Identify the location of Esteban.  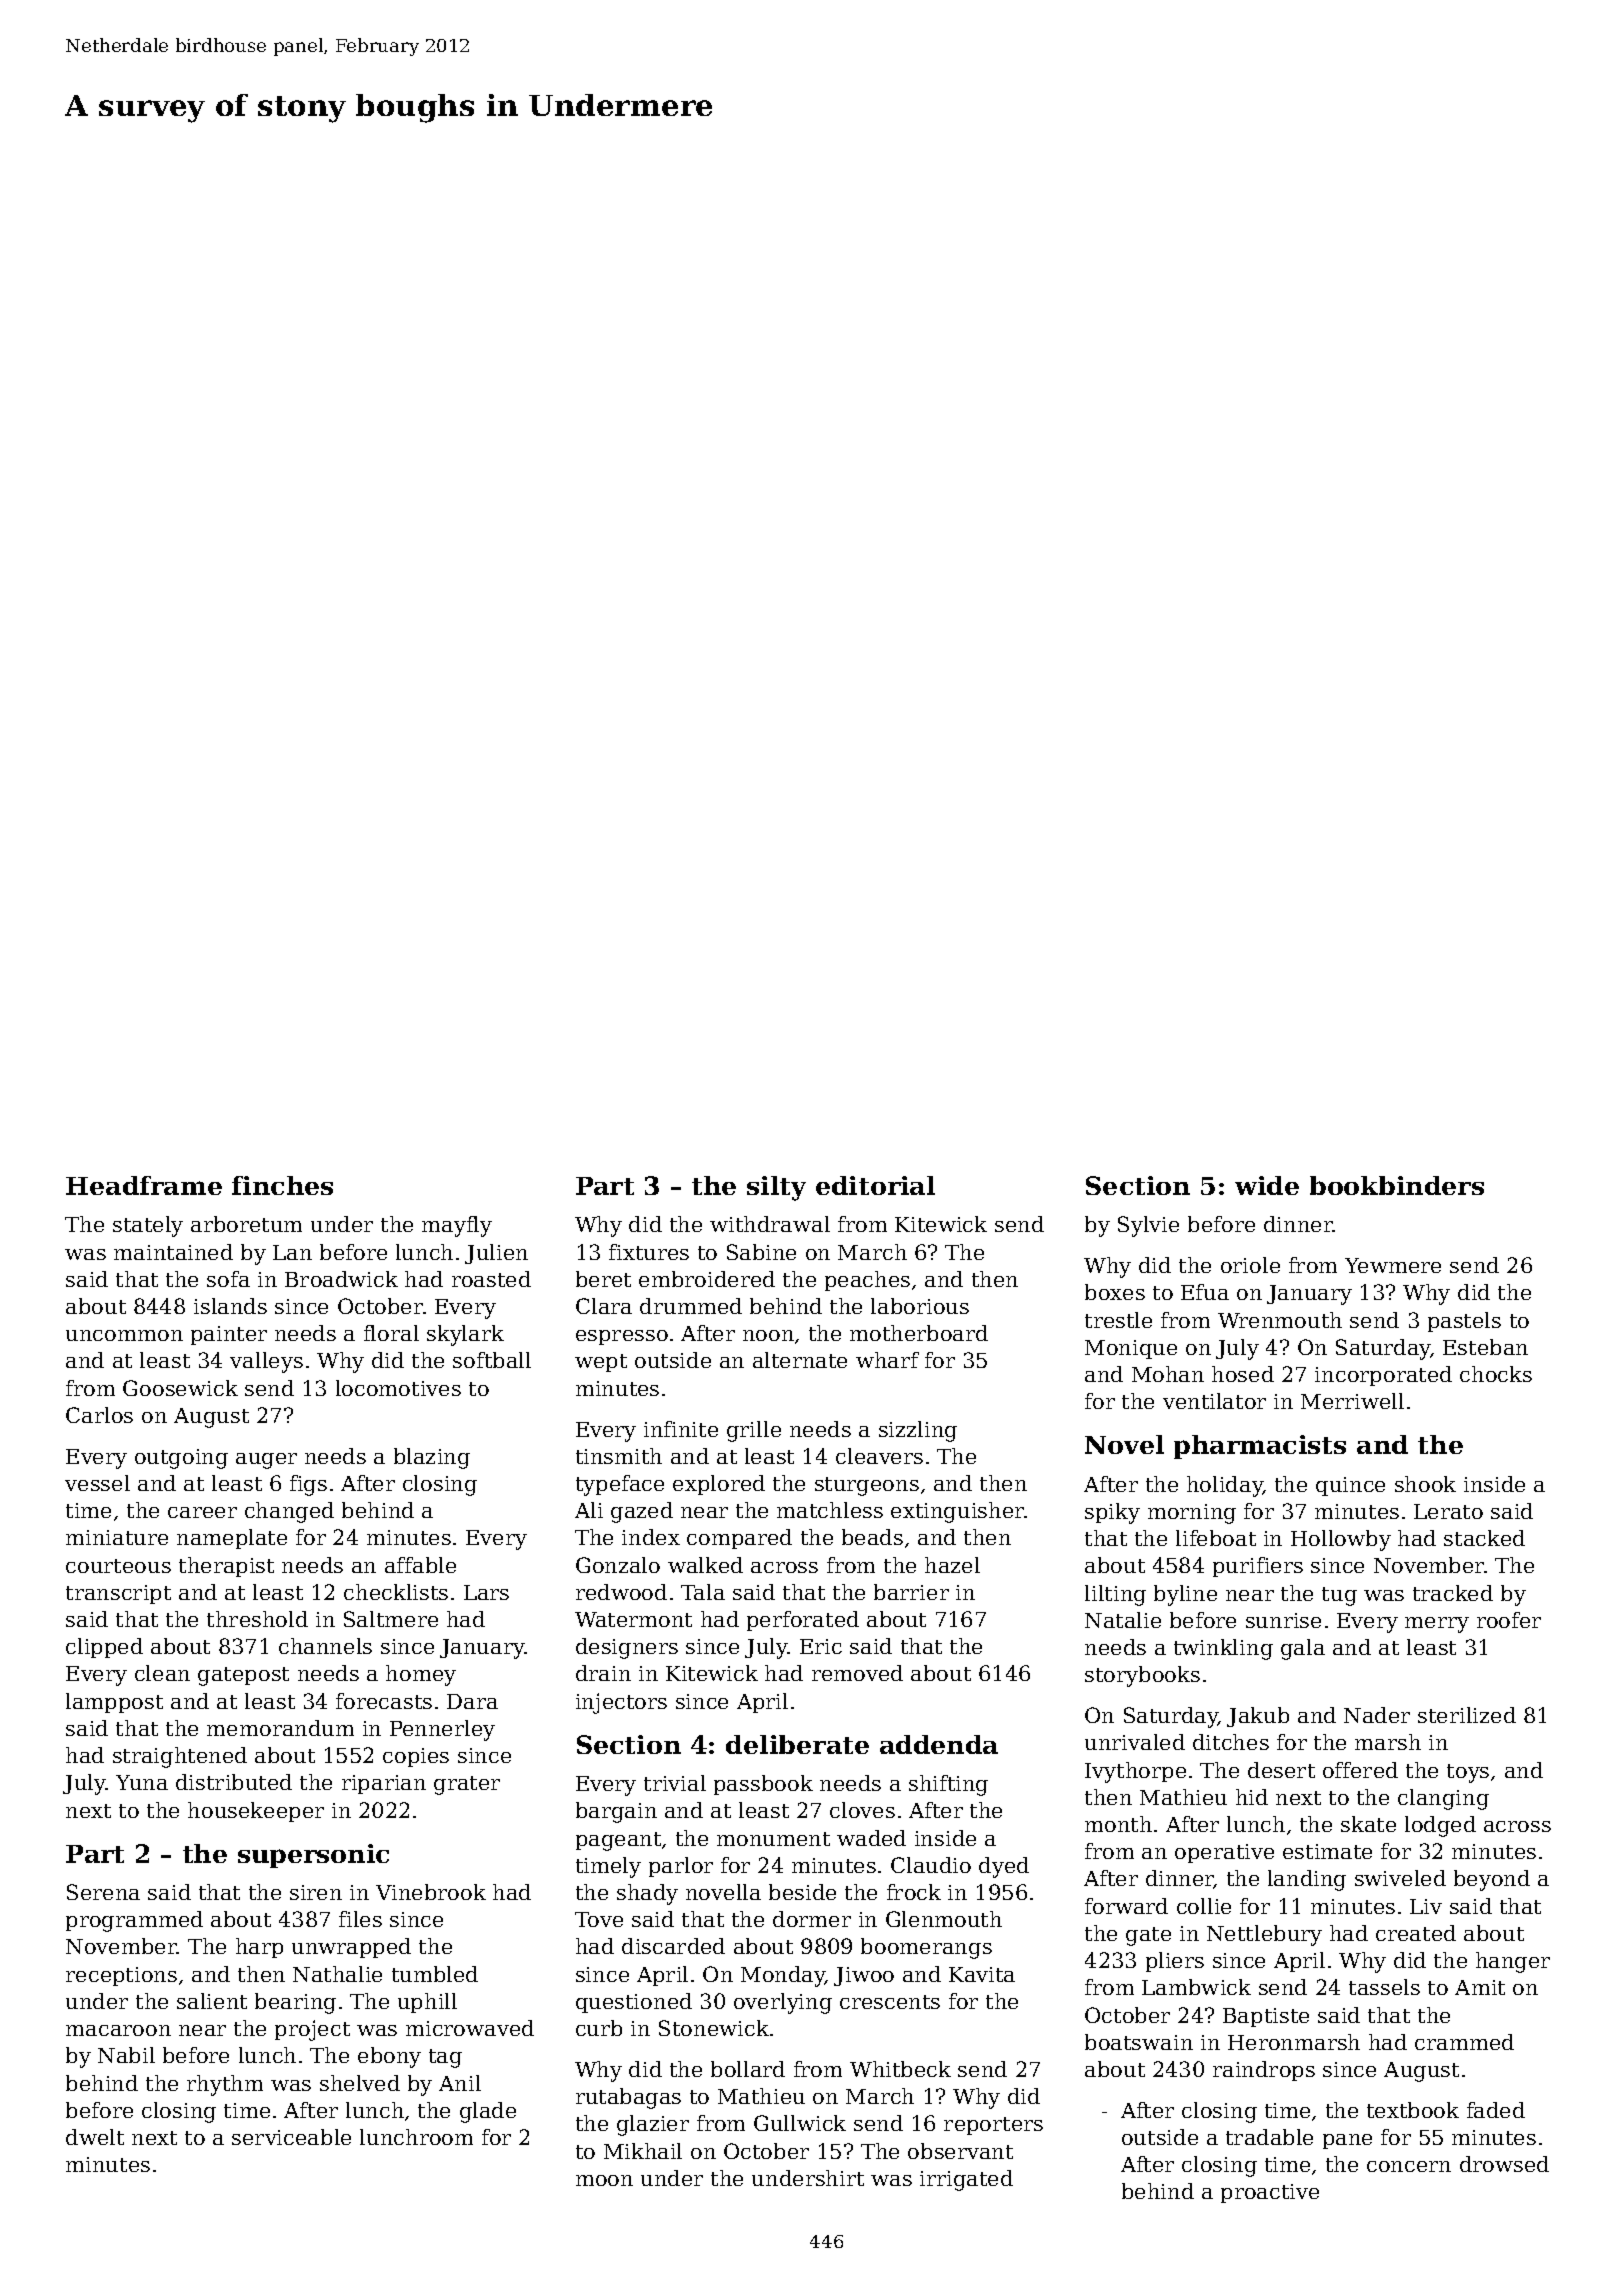
(1485, 1347).
